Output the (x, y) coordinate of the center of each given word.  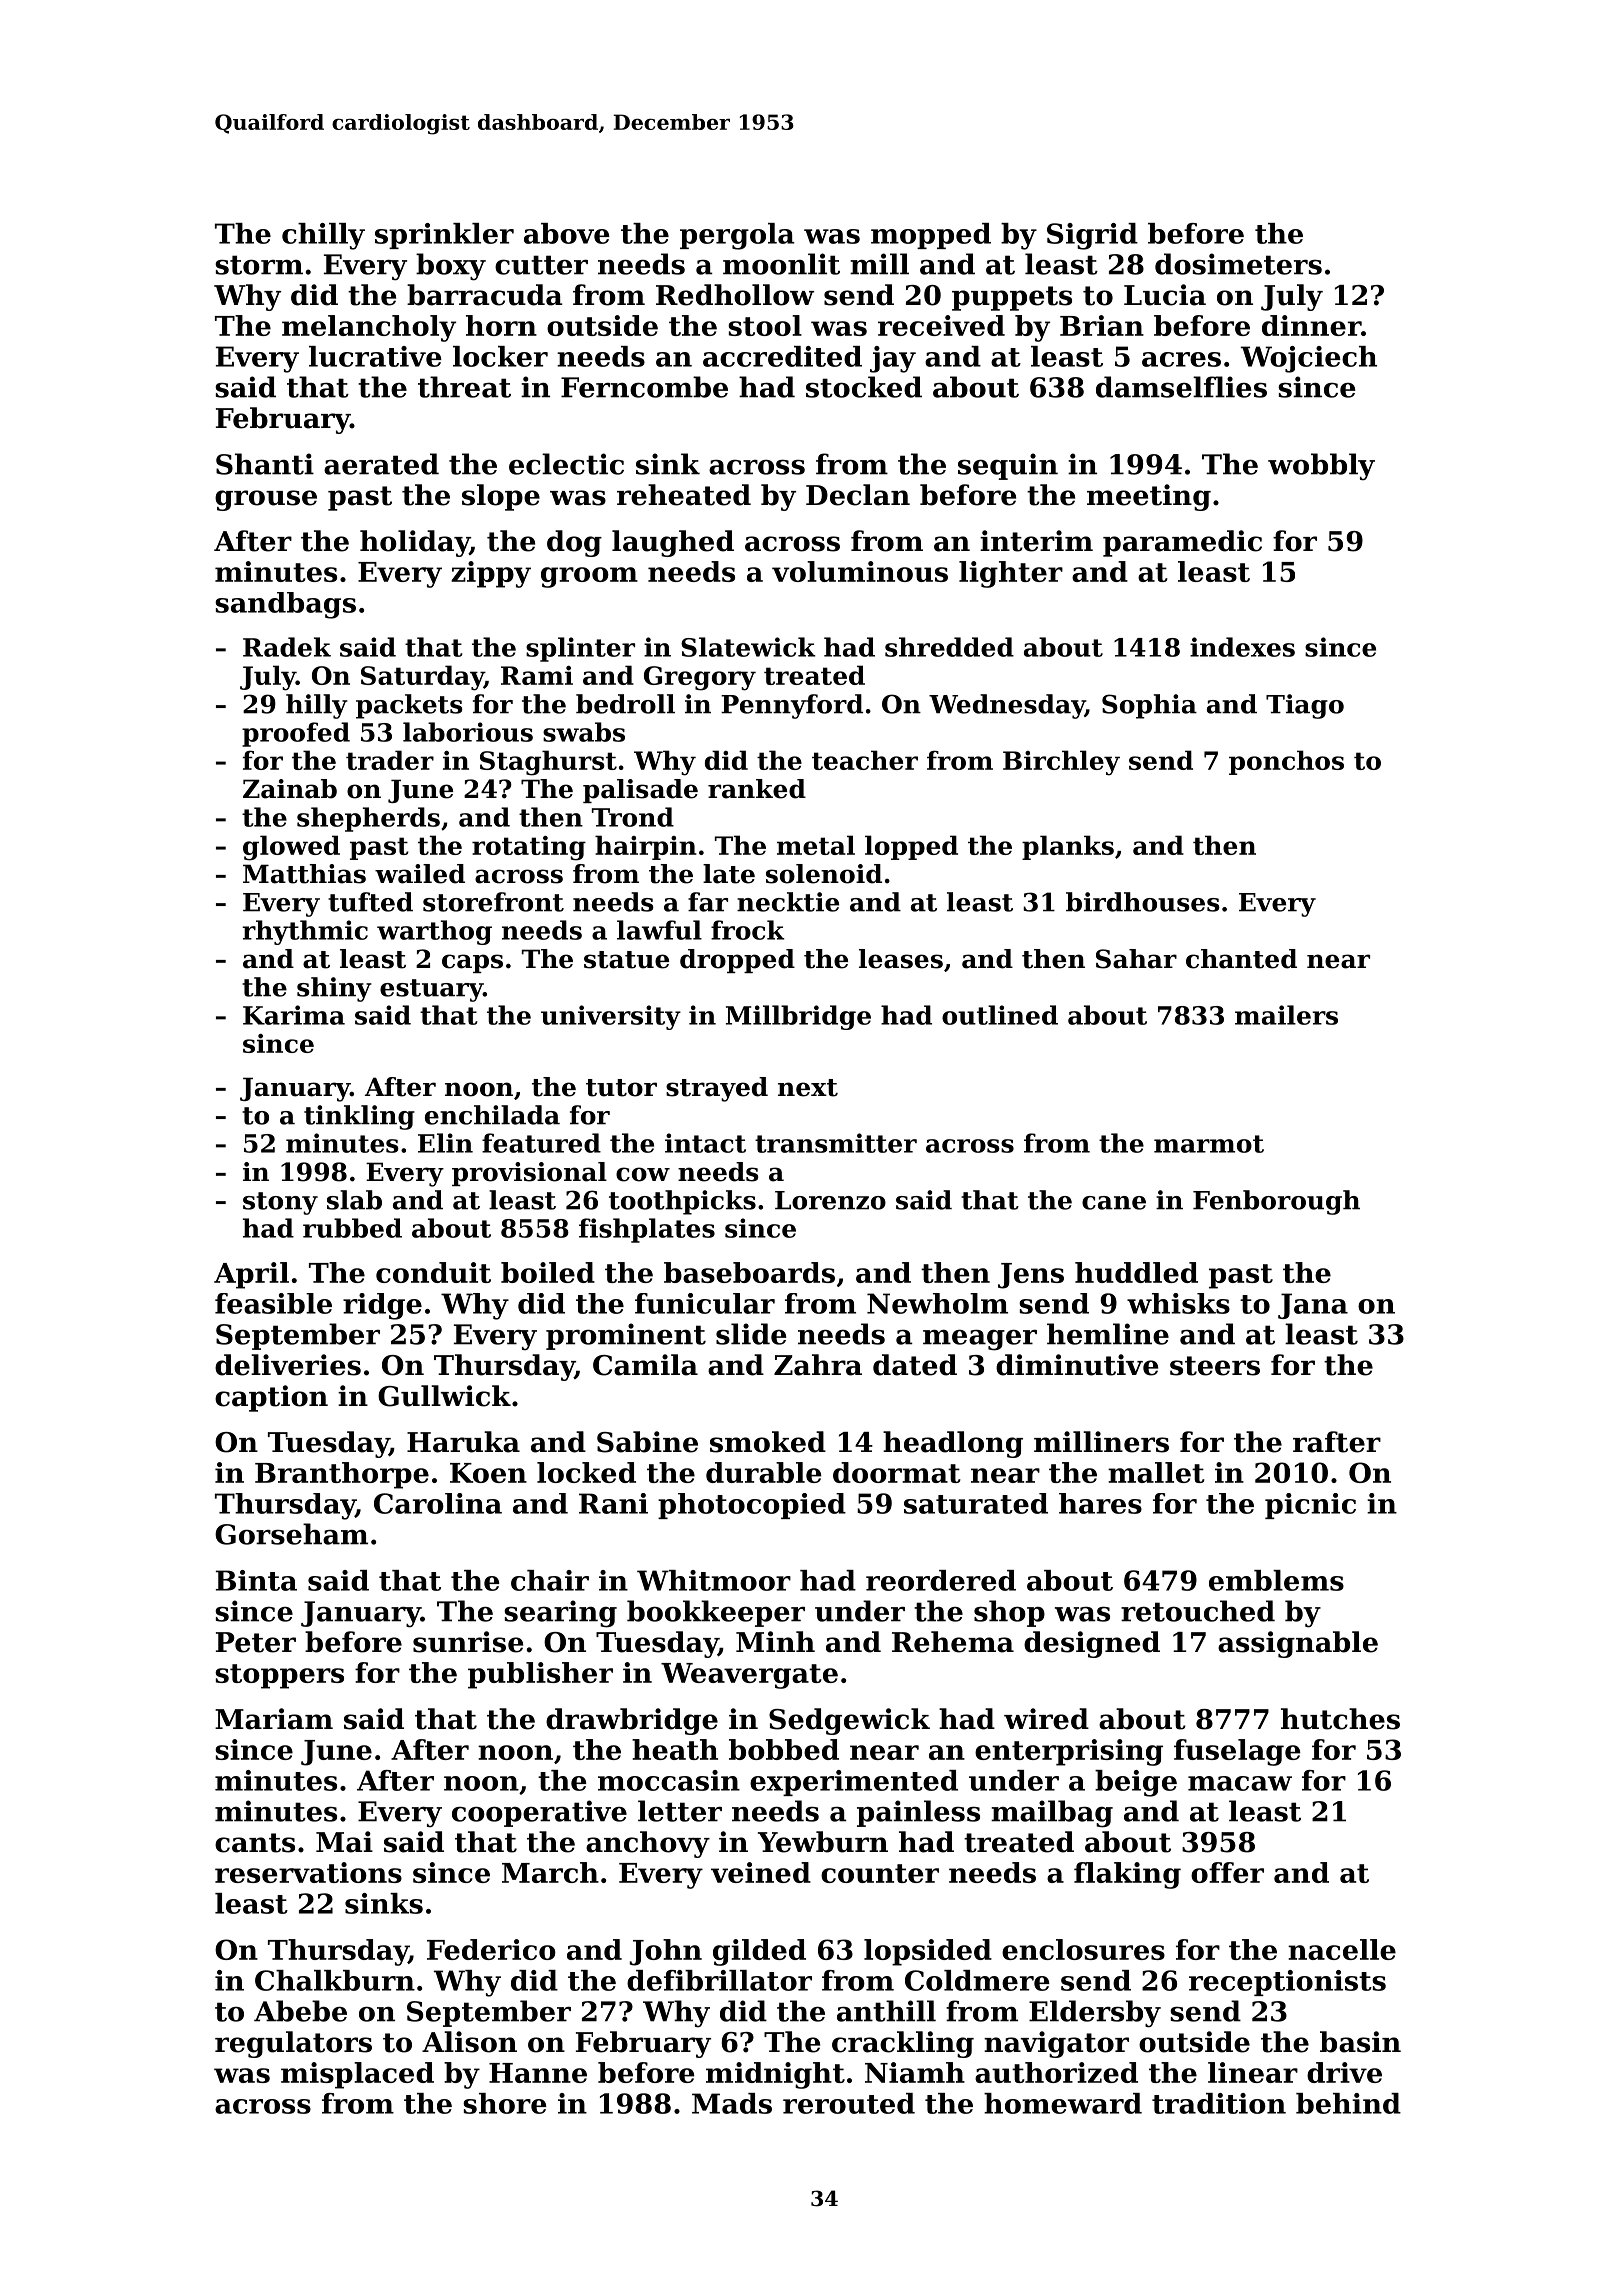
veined (761, 1872)
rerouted (849, 2103)
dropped (737, 961)
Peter (256, 1642)
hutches (1340, 1719)
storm (259, 265)
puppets (1012, 298)
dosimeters (1238, 264)
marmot (1209, 1144)
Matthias (304, 874)
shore (505, 2103)
